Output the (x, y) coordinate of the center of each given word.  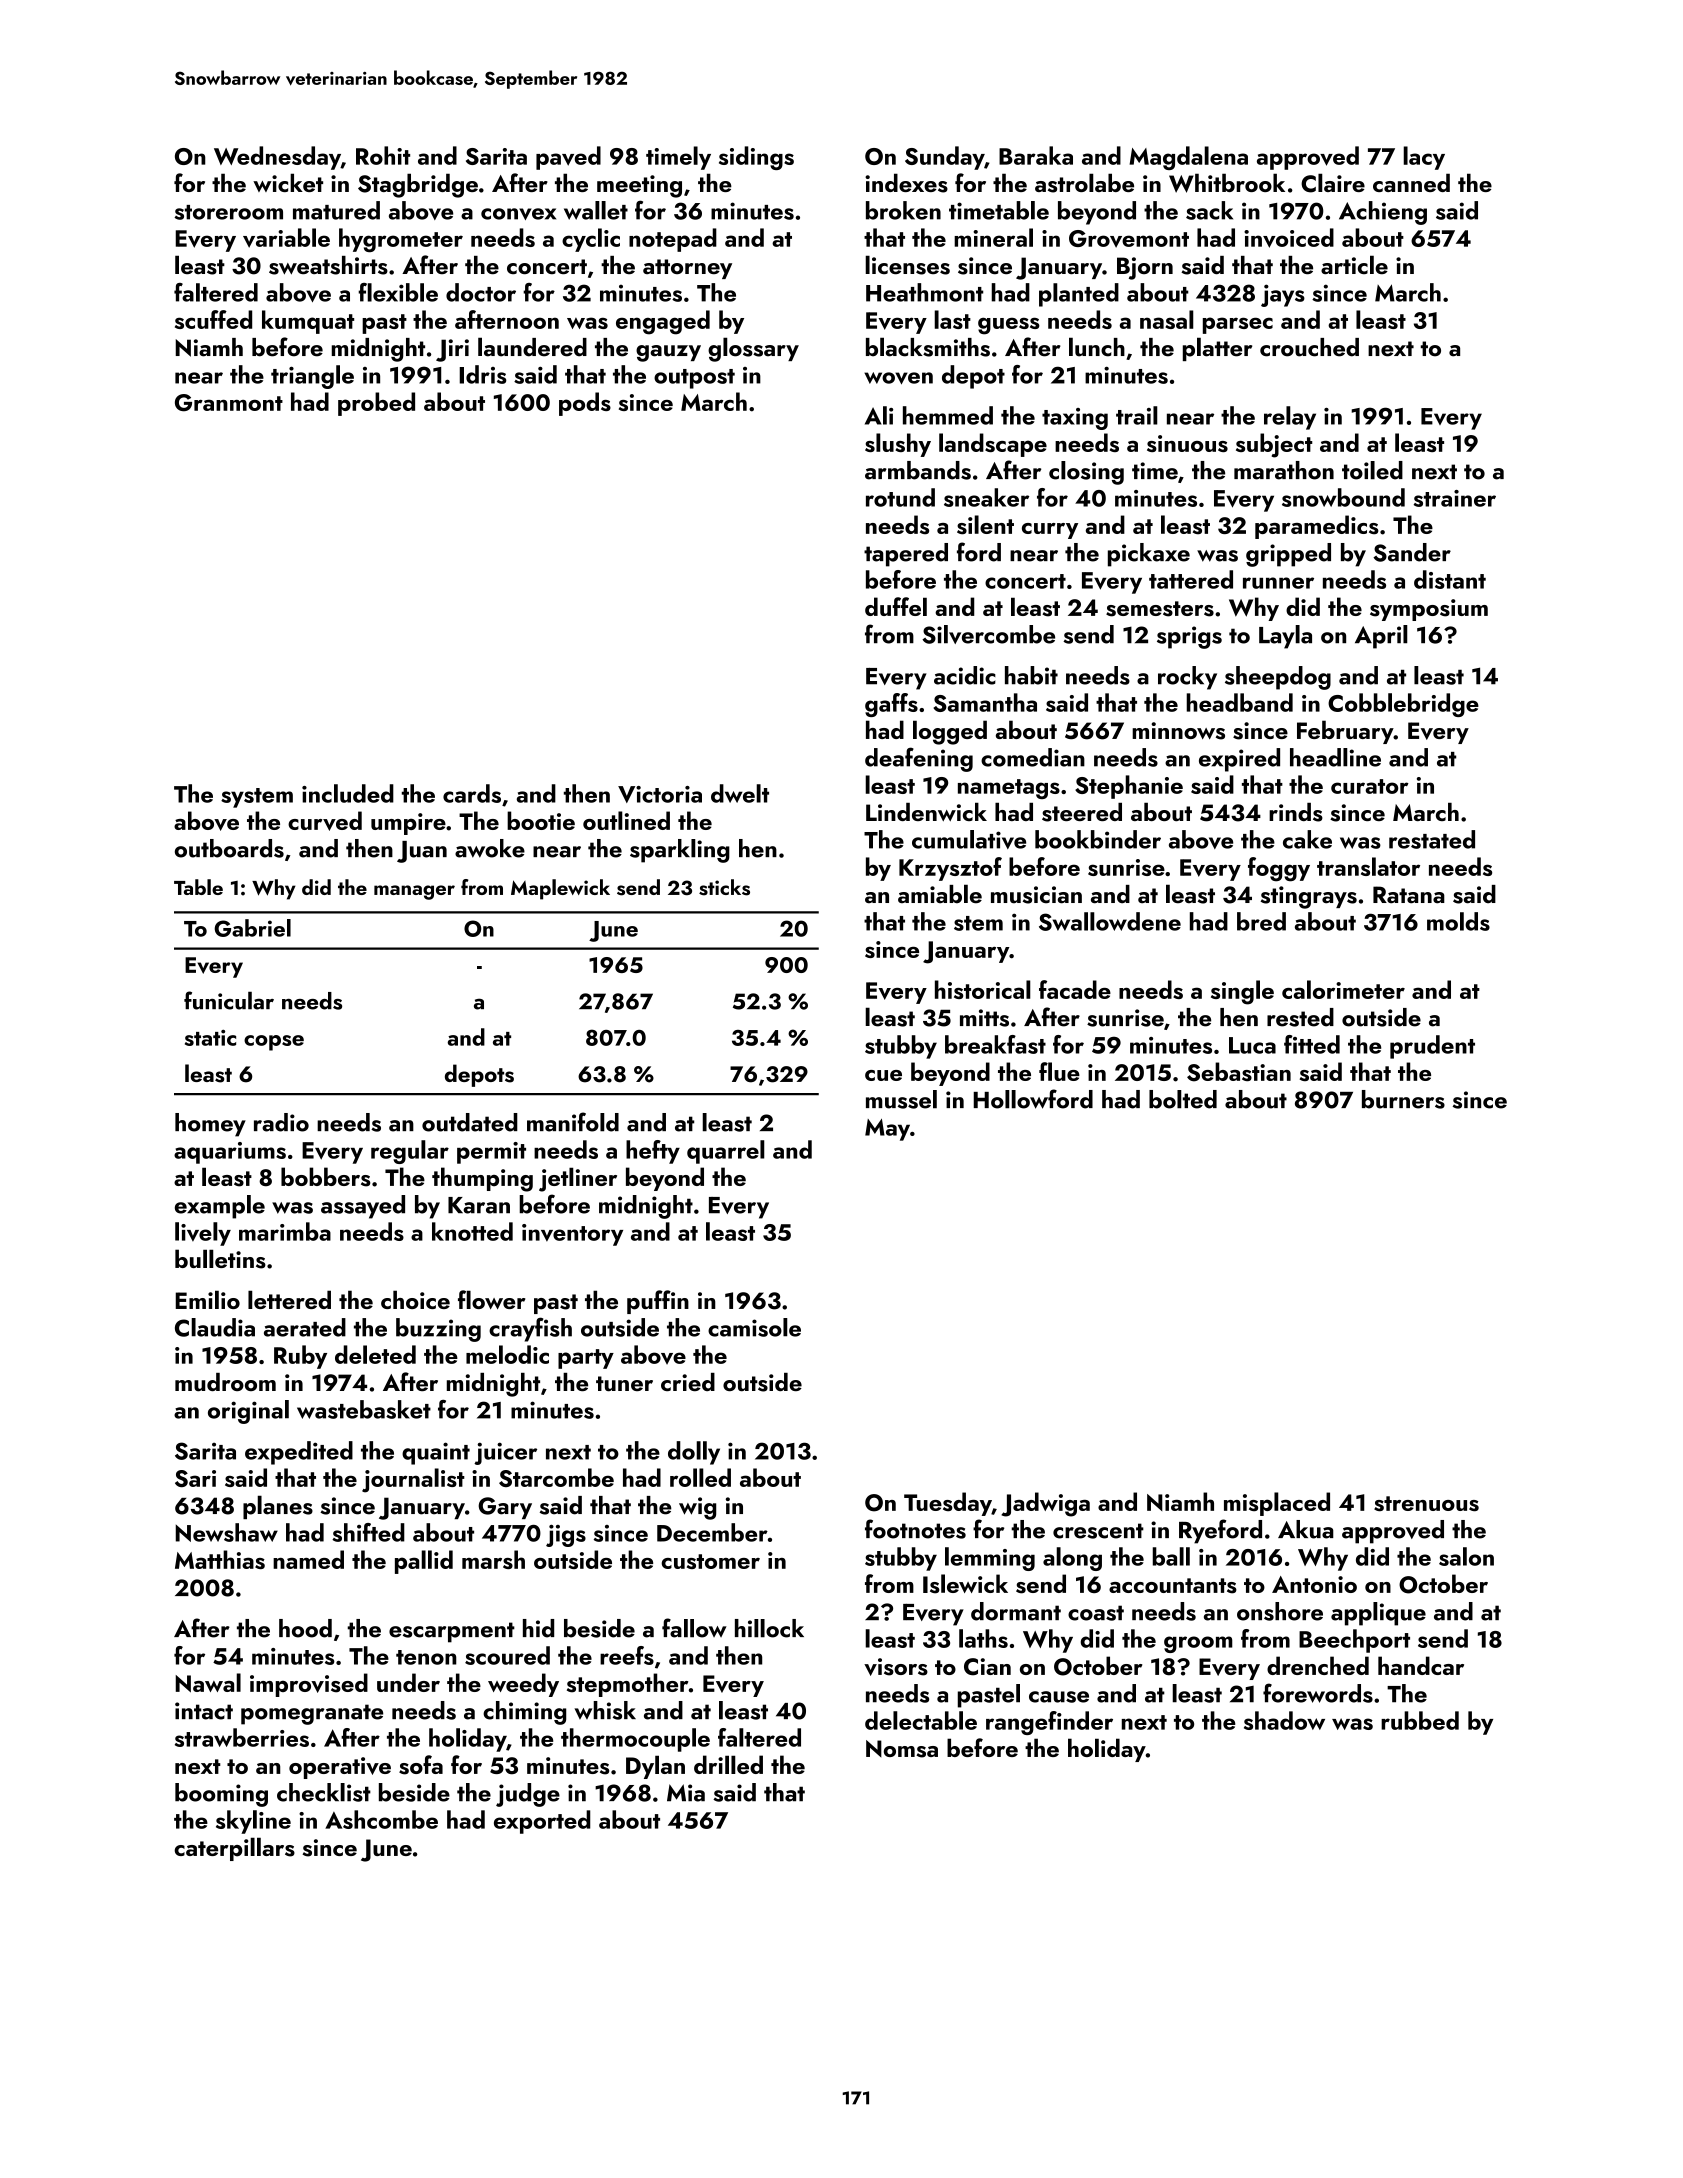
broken (903, 210)
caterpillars (234, 1849)
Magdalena (1188, 158)
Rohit (383, 155)
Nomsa (902, 1749)
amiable (940, 894)
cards (472, 793)
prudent (1432, 1047)
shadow (1284, 1720)
